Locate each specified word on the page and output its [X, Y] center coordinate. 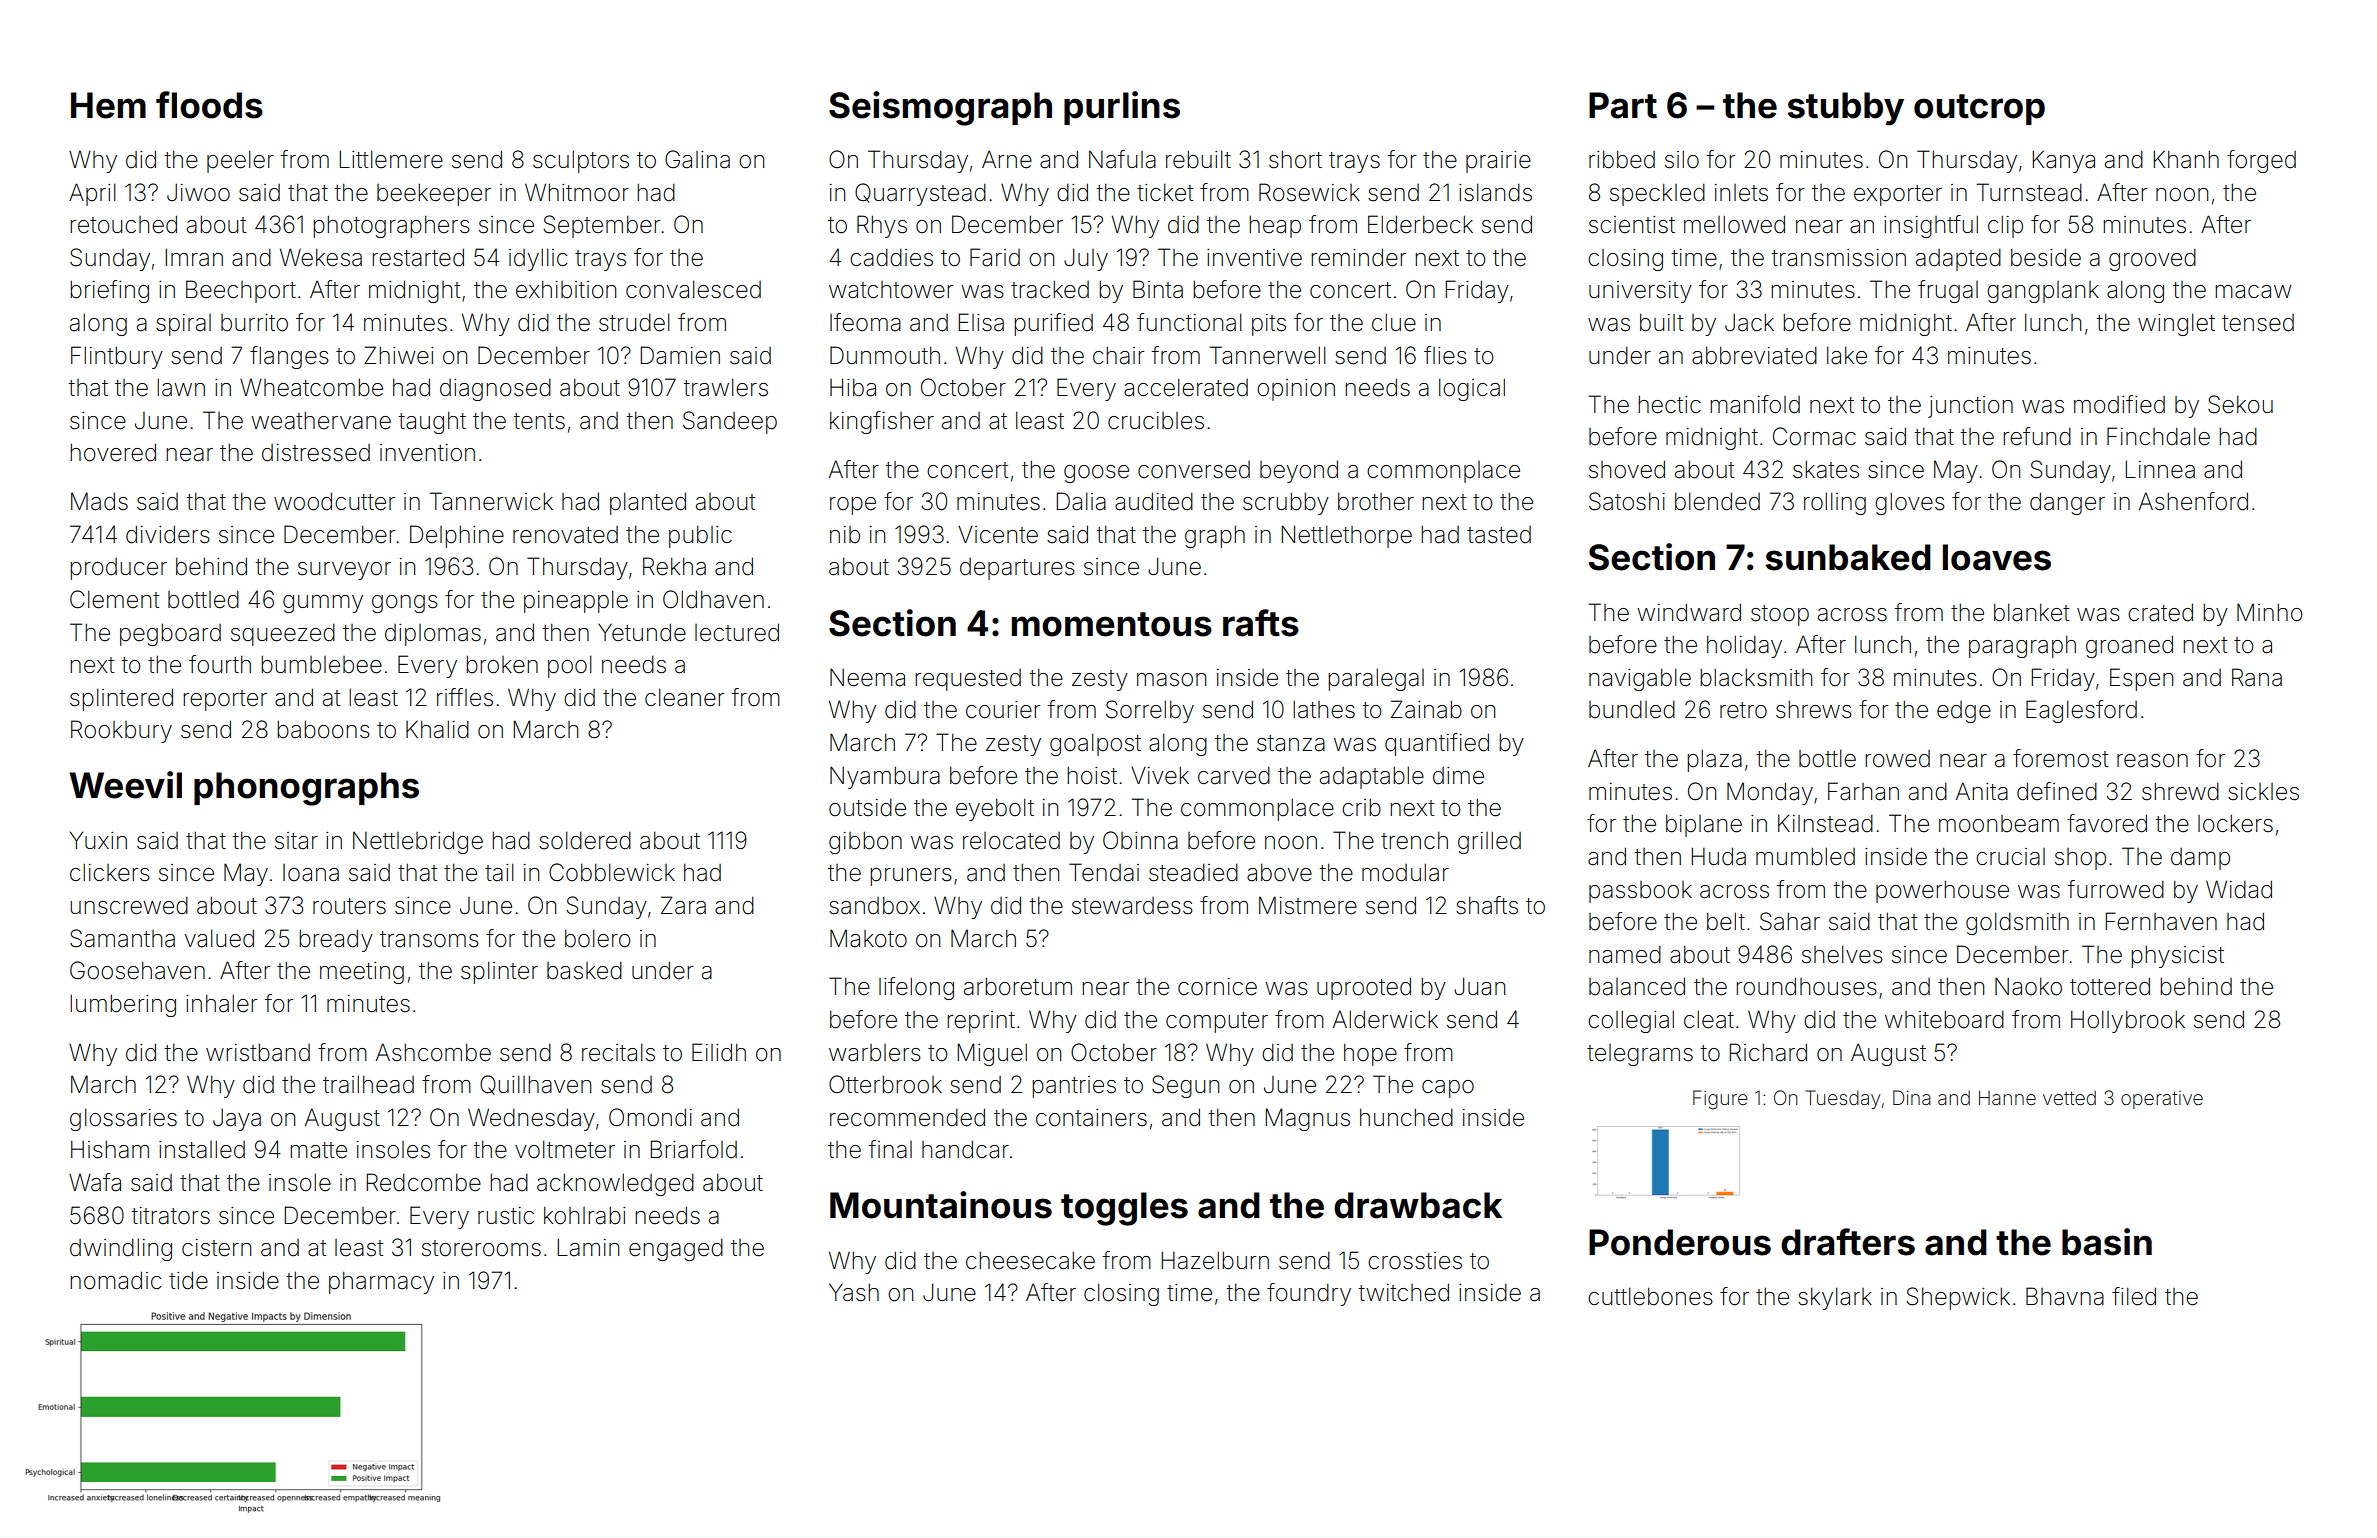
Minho [2270, 612]
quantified [1437, 744]
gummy [323, 604]
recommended [907, 1117]
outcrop [1979, 109]
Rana [2257, 677]
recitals [618, 1052]
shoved [1627, 469]
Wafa [95, 1182]
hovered [113, 452]
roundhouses [1806, 986]
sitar [296, 841]
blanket [2031, 612]
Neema [867, 677]
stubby [1846, 109]
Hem [108, 105]
